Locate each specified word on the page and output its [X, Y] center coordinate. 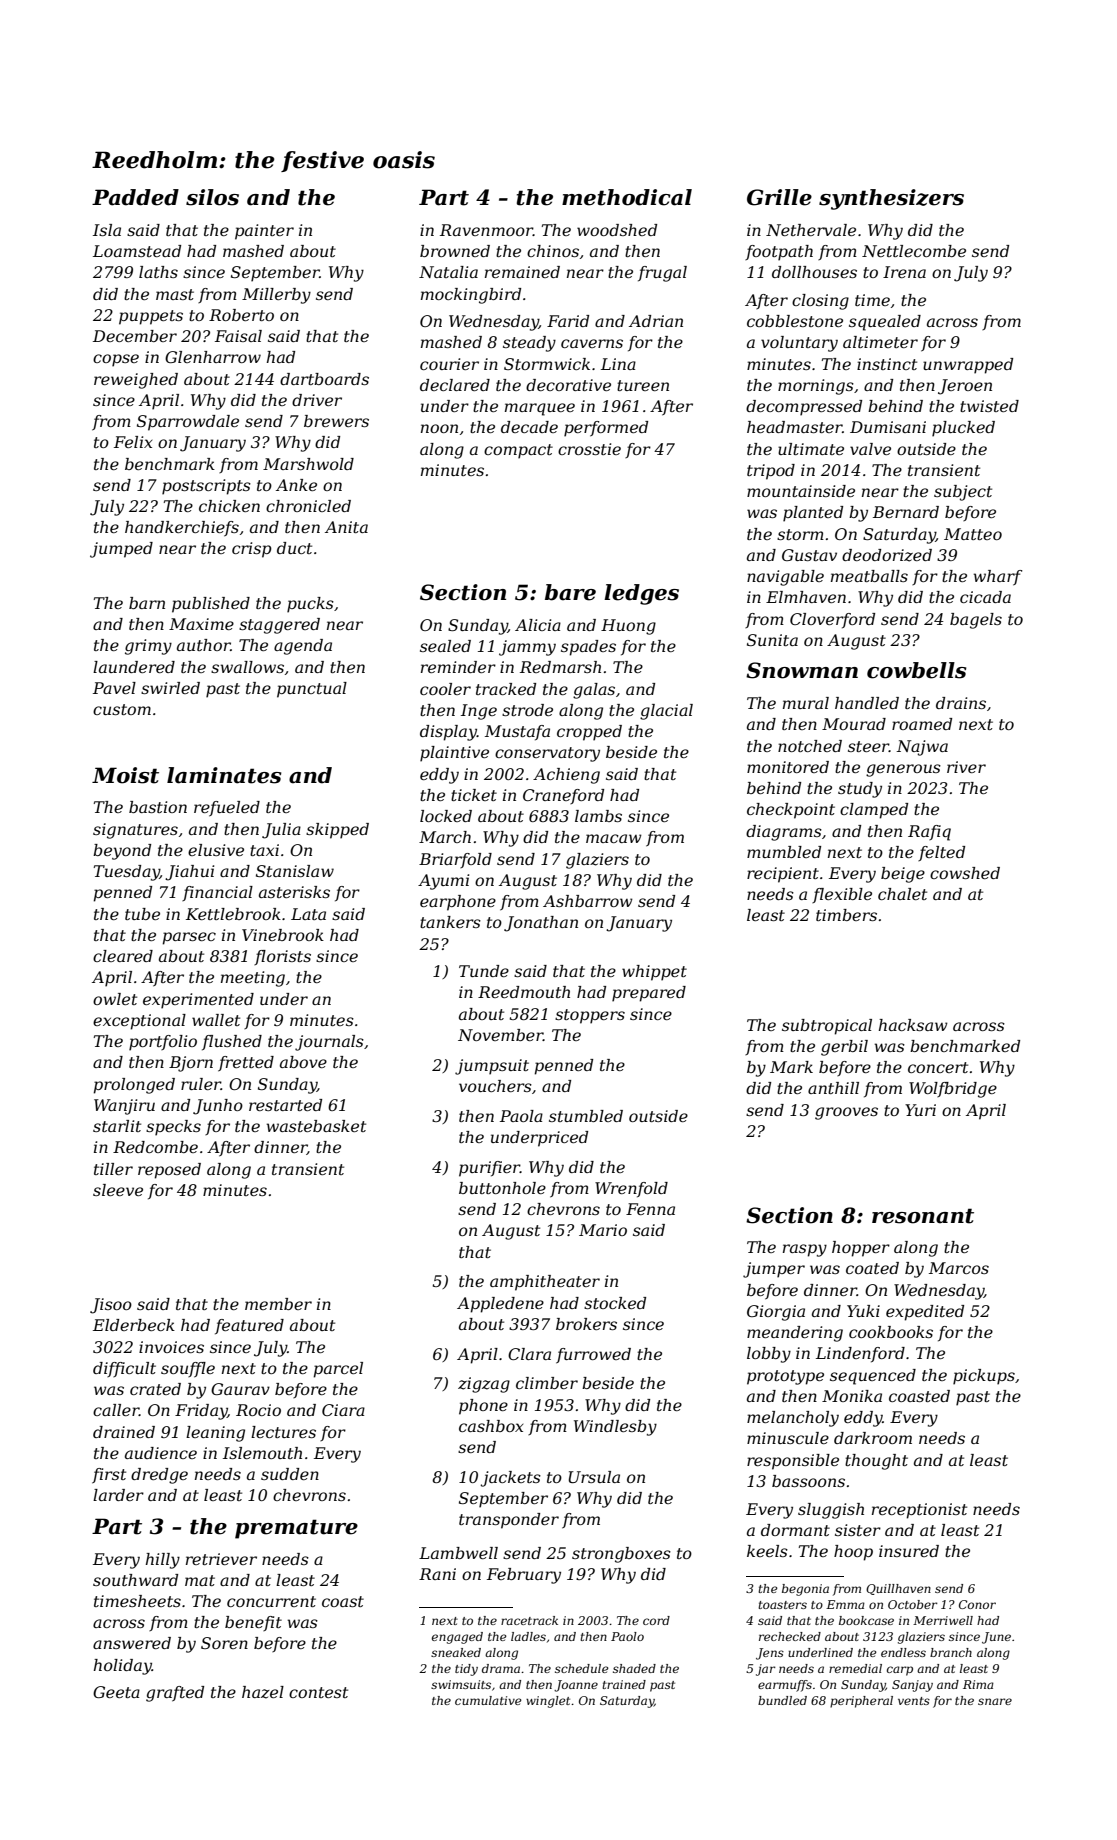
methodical [627, 197]
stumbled [586, 1116]
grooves [846, 1113]
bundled [782, 1700]
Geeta [116, 1692]
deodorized [887, 555]
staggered [279, 626]
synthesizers [891, 199]
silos [212, 197]
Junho [218, 1107]
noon [439, 428]
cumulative [488, 1700]
